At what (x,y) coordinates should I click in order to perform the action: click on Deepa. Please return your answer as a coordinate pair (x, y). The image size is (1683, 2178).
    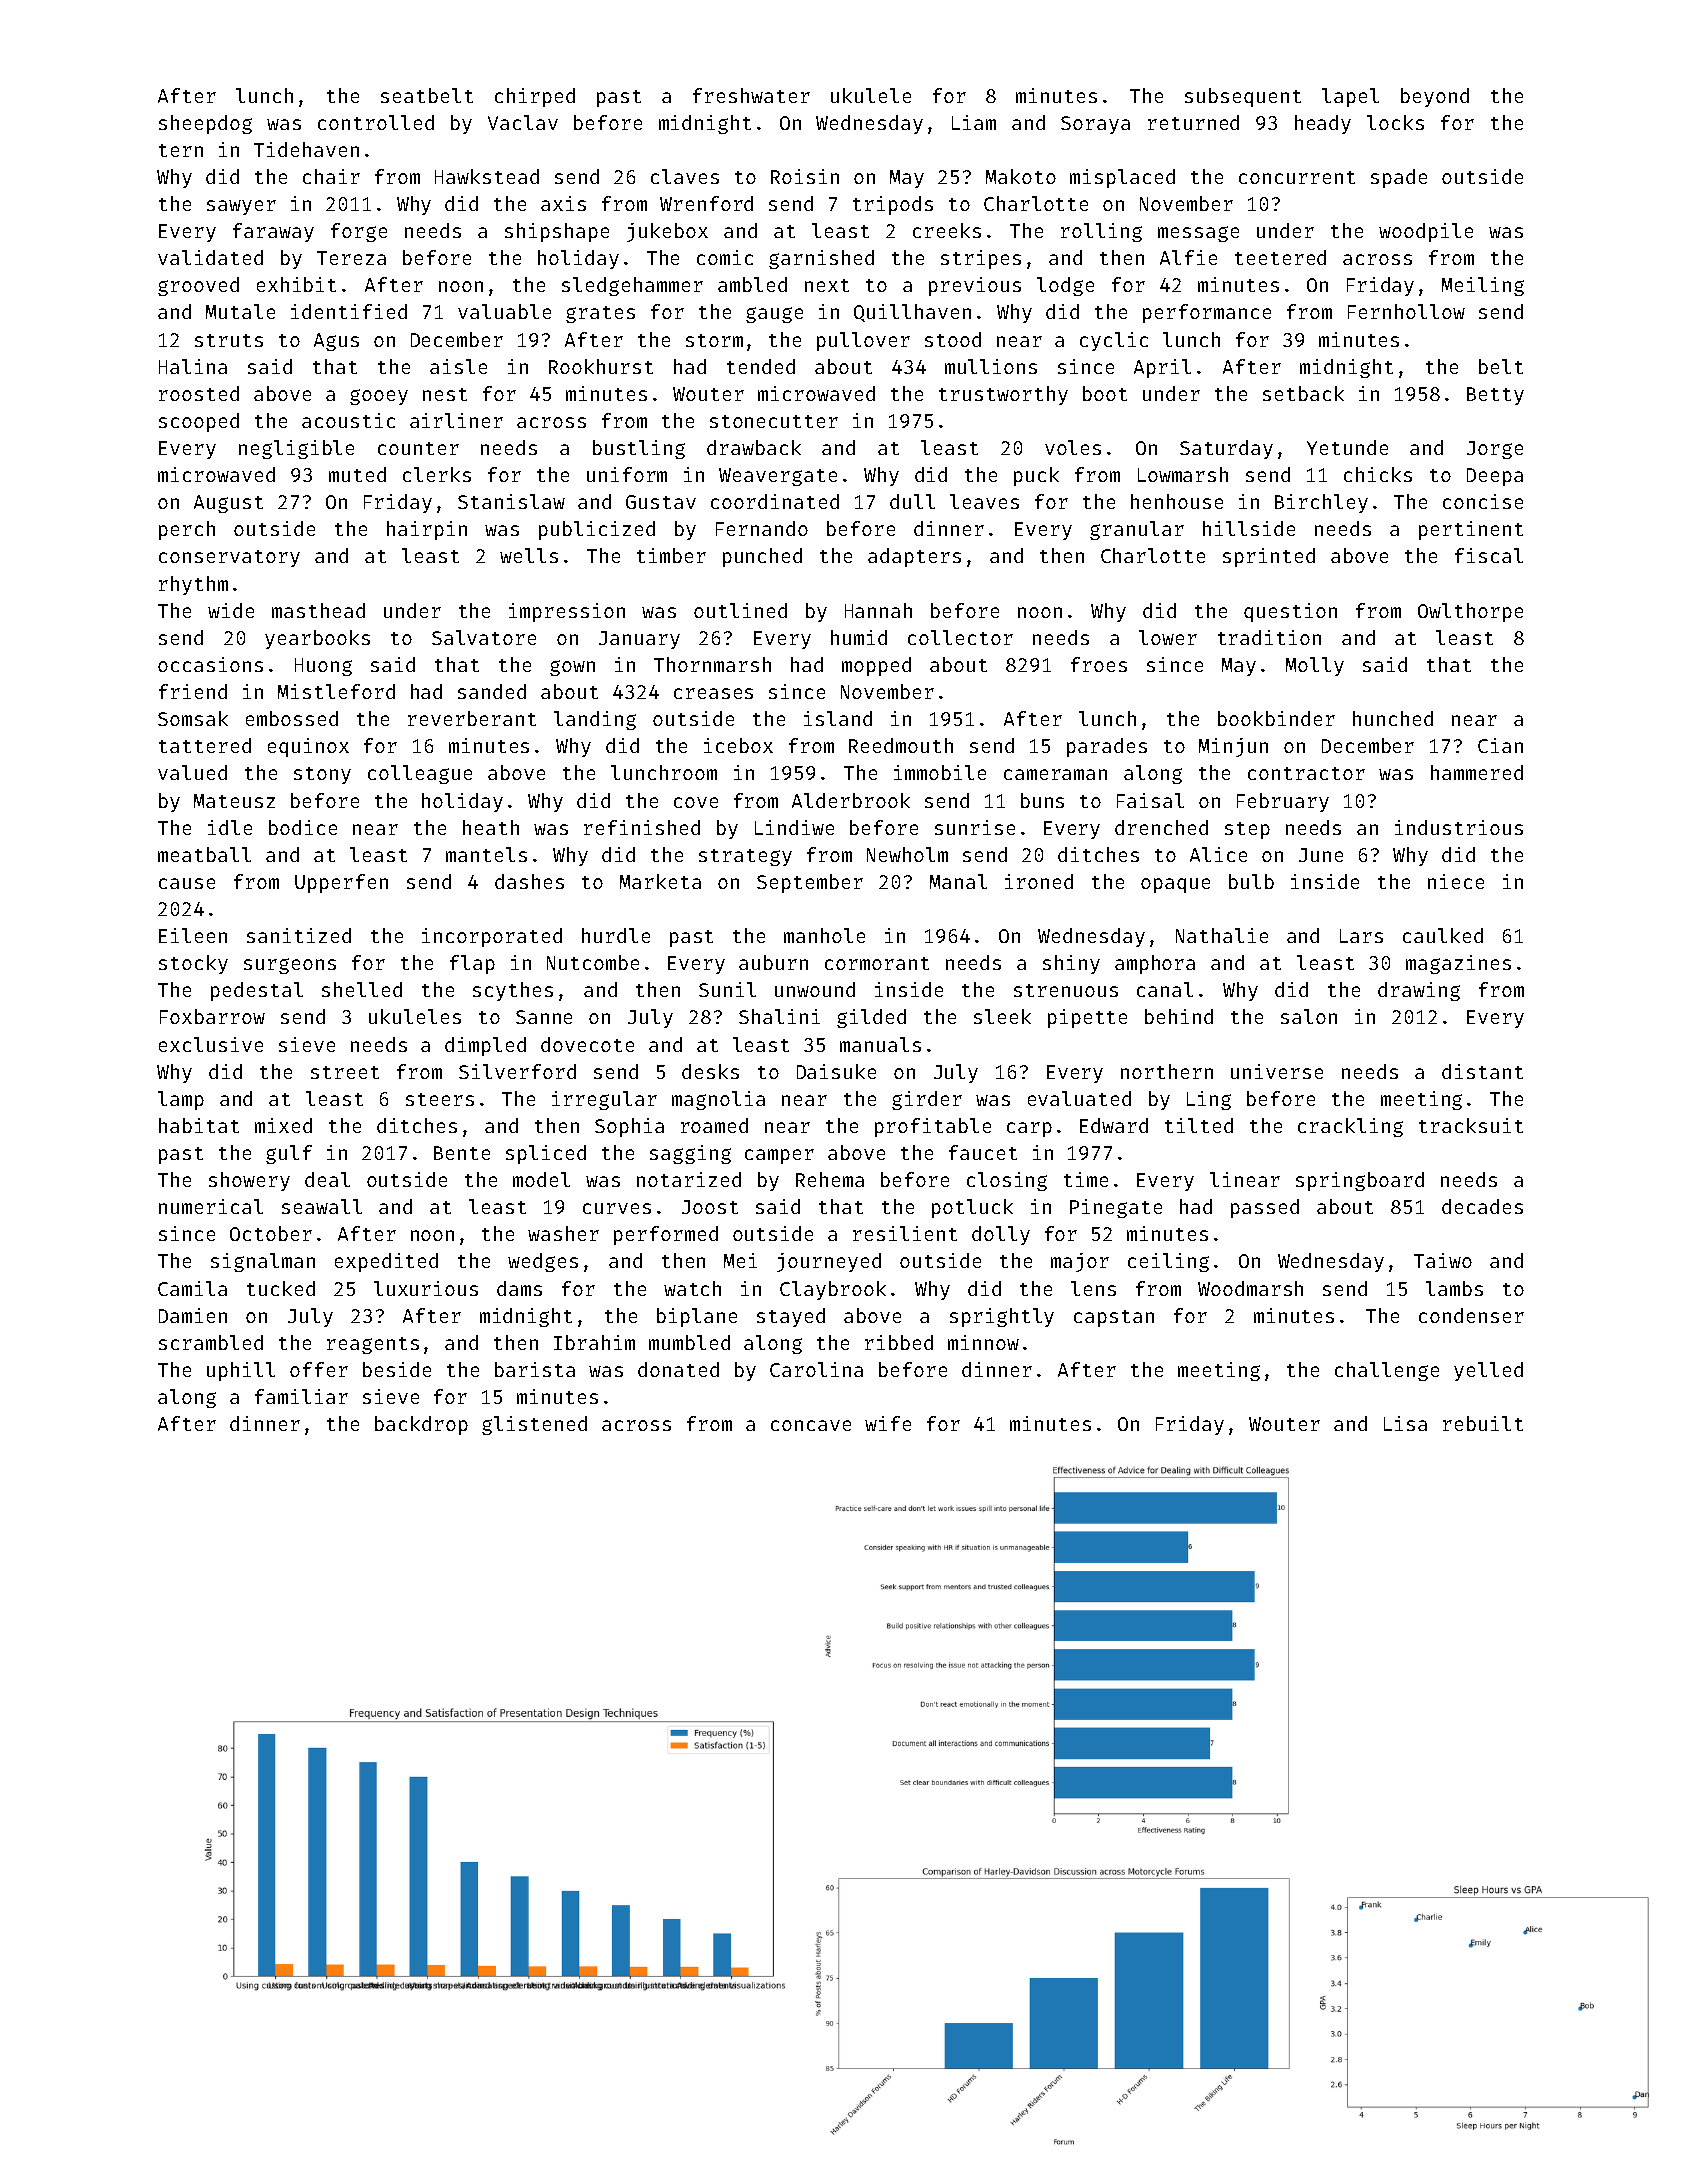
    Looking at the image, I should click on (1495, 477).
